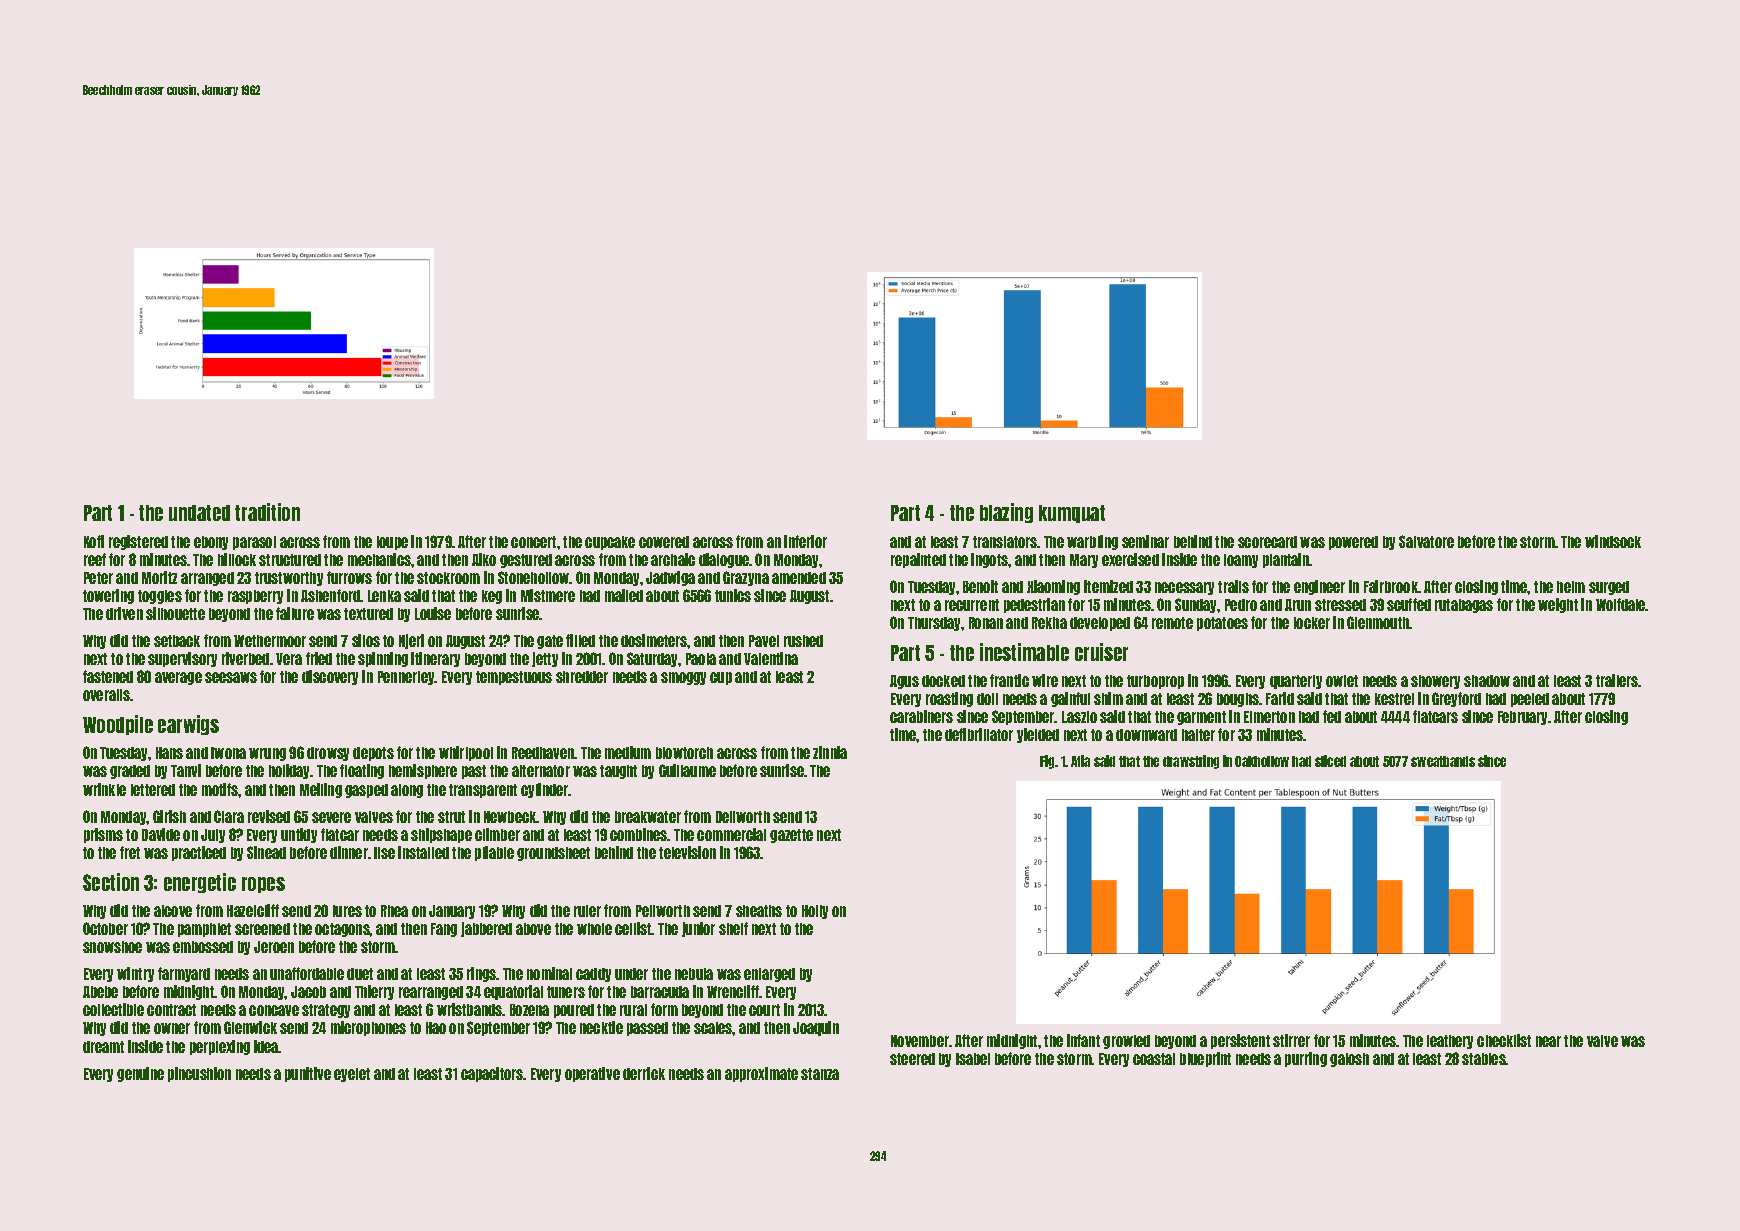 The image size is (1740, 1231). What do you see at coordinates (352, 1075) in the screenshot?
I see `eyelet` at bounding box center [352, 1075].
